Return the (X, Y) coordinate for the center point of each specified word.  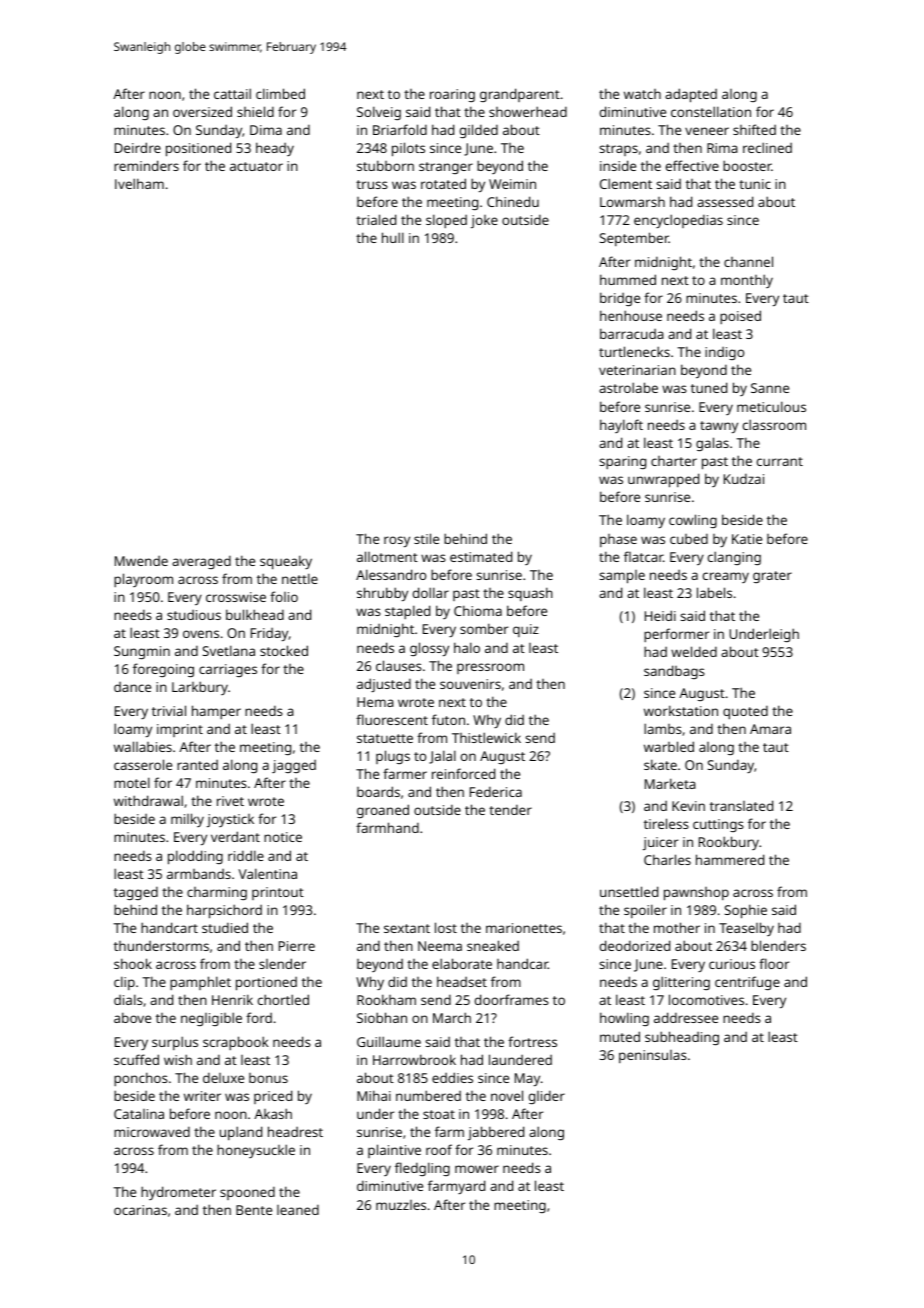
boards (378, 791)
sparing (622, 462)
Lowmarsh (632, 202)
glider (547, 1097)
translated (741, 805)
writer (202, 1096)
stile (426, 538)
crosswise (236, 597)
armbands (199, 874)
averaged (201, 562)
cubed (689, 539)
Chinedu (513, 201)
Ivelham (139, 183)
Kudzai (744, 479)
